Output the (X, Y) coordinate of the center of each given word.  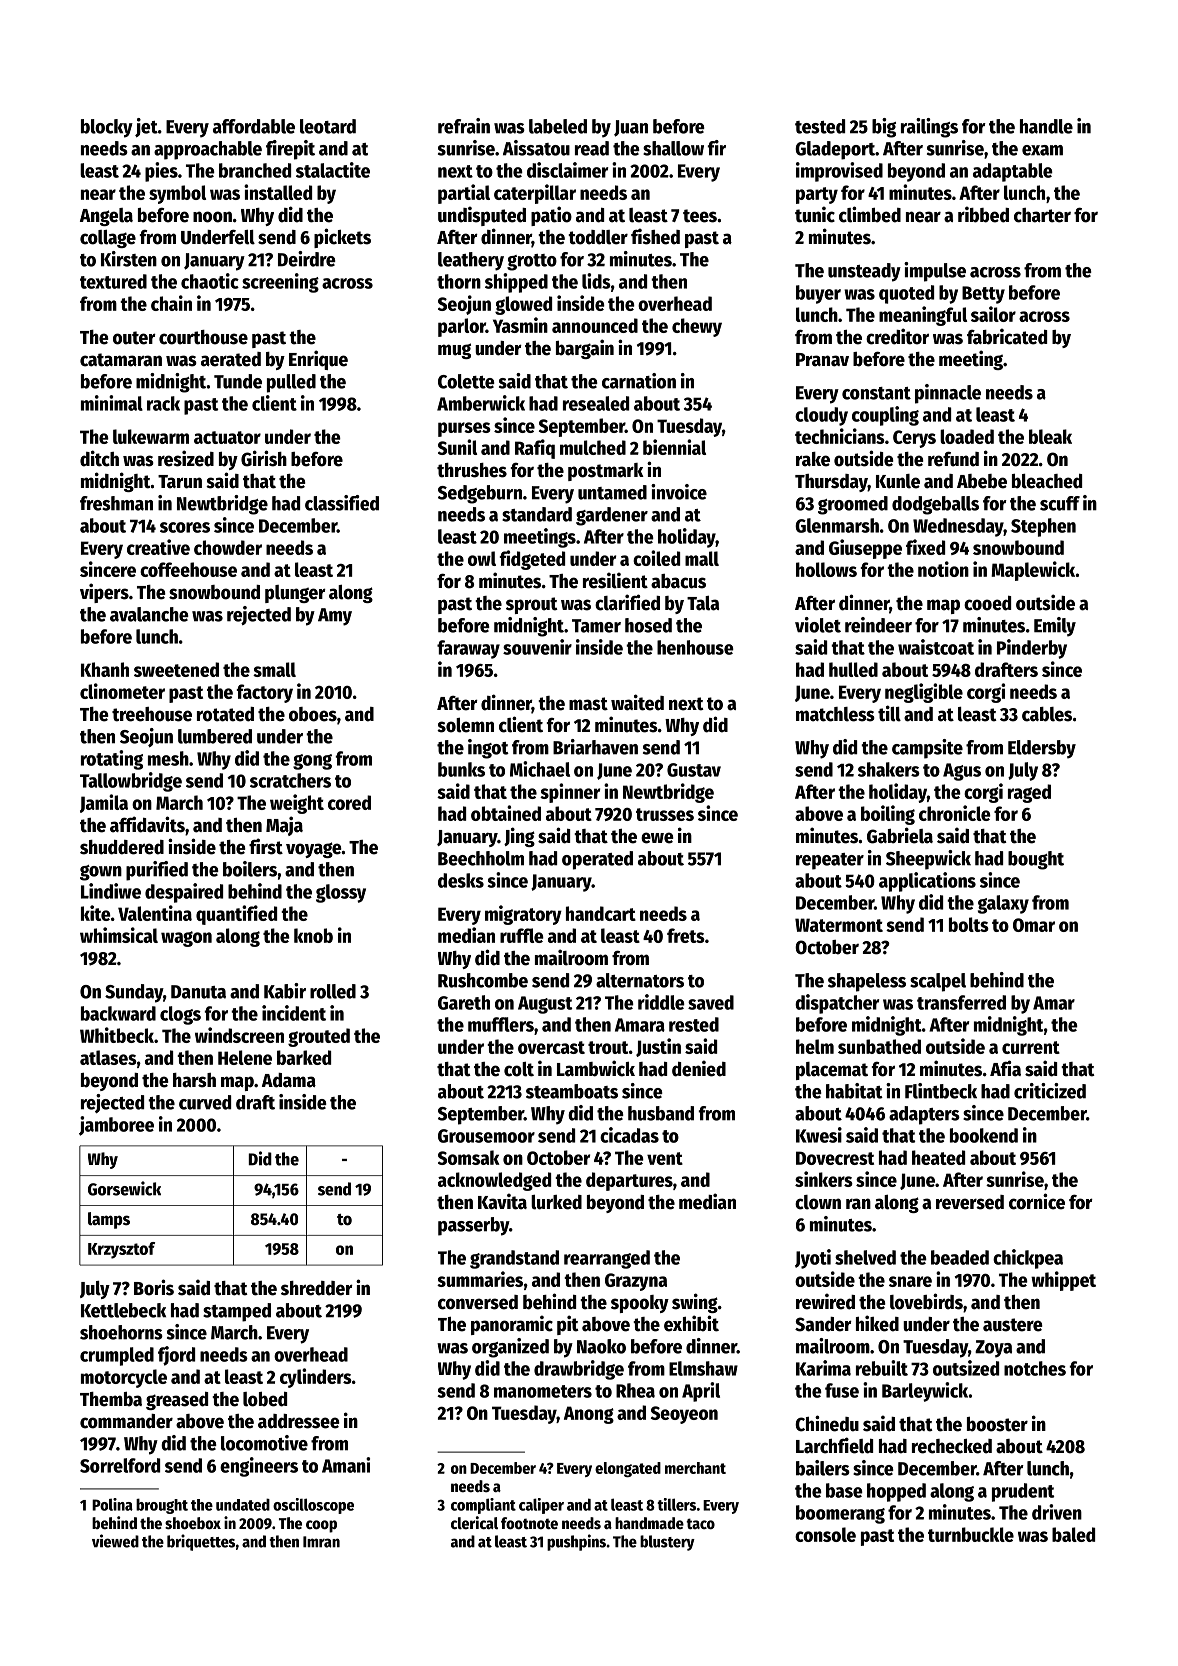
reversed (970, 1202)
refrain (464, 126)
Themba (111, 1399)
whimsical (119, 935)
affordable (254, 126)
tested (820, 126)
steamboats (572, 1091)
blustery (667, 1543)
